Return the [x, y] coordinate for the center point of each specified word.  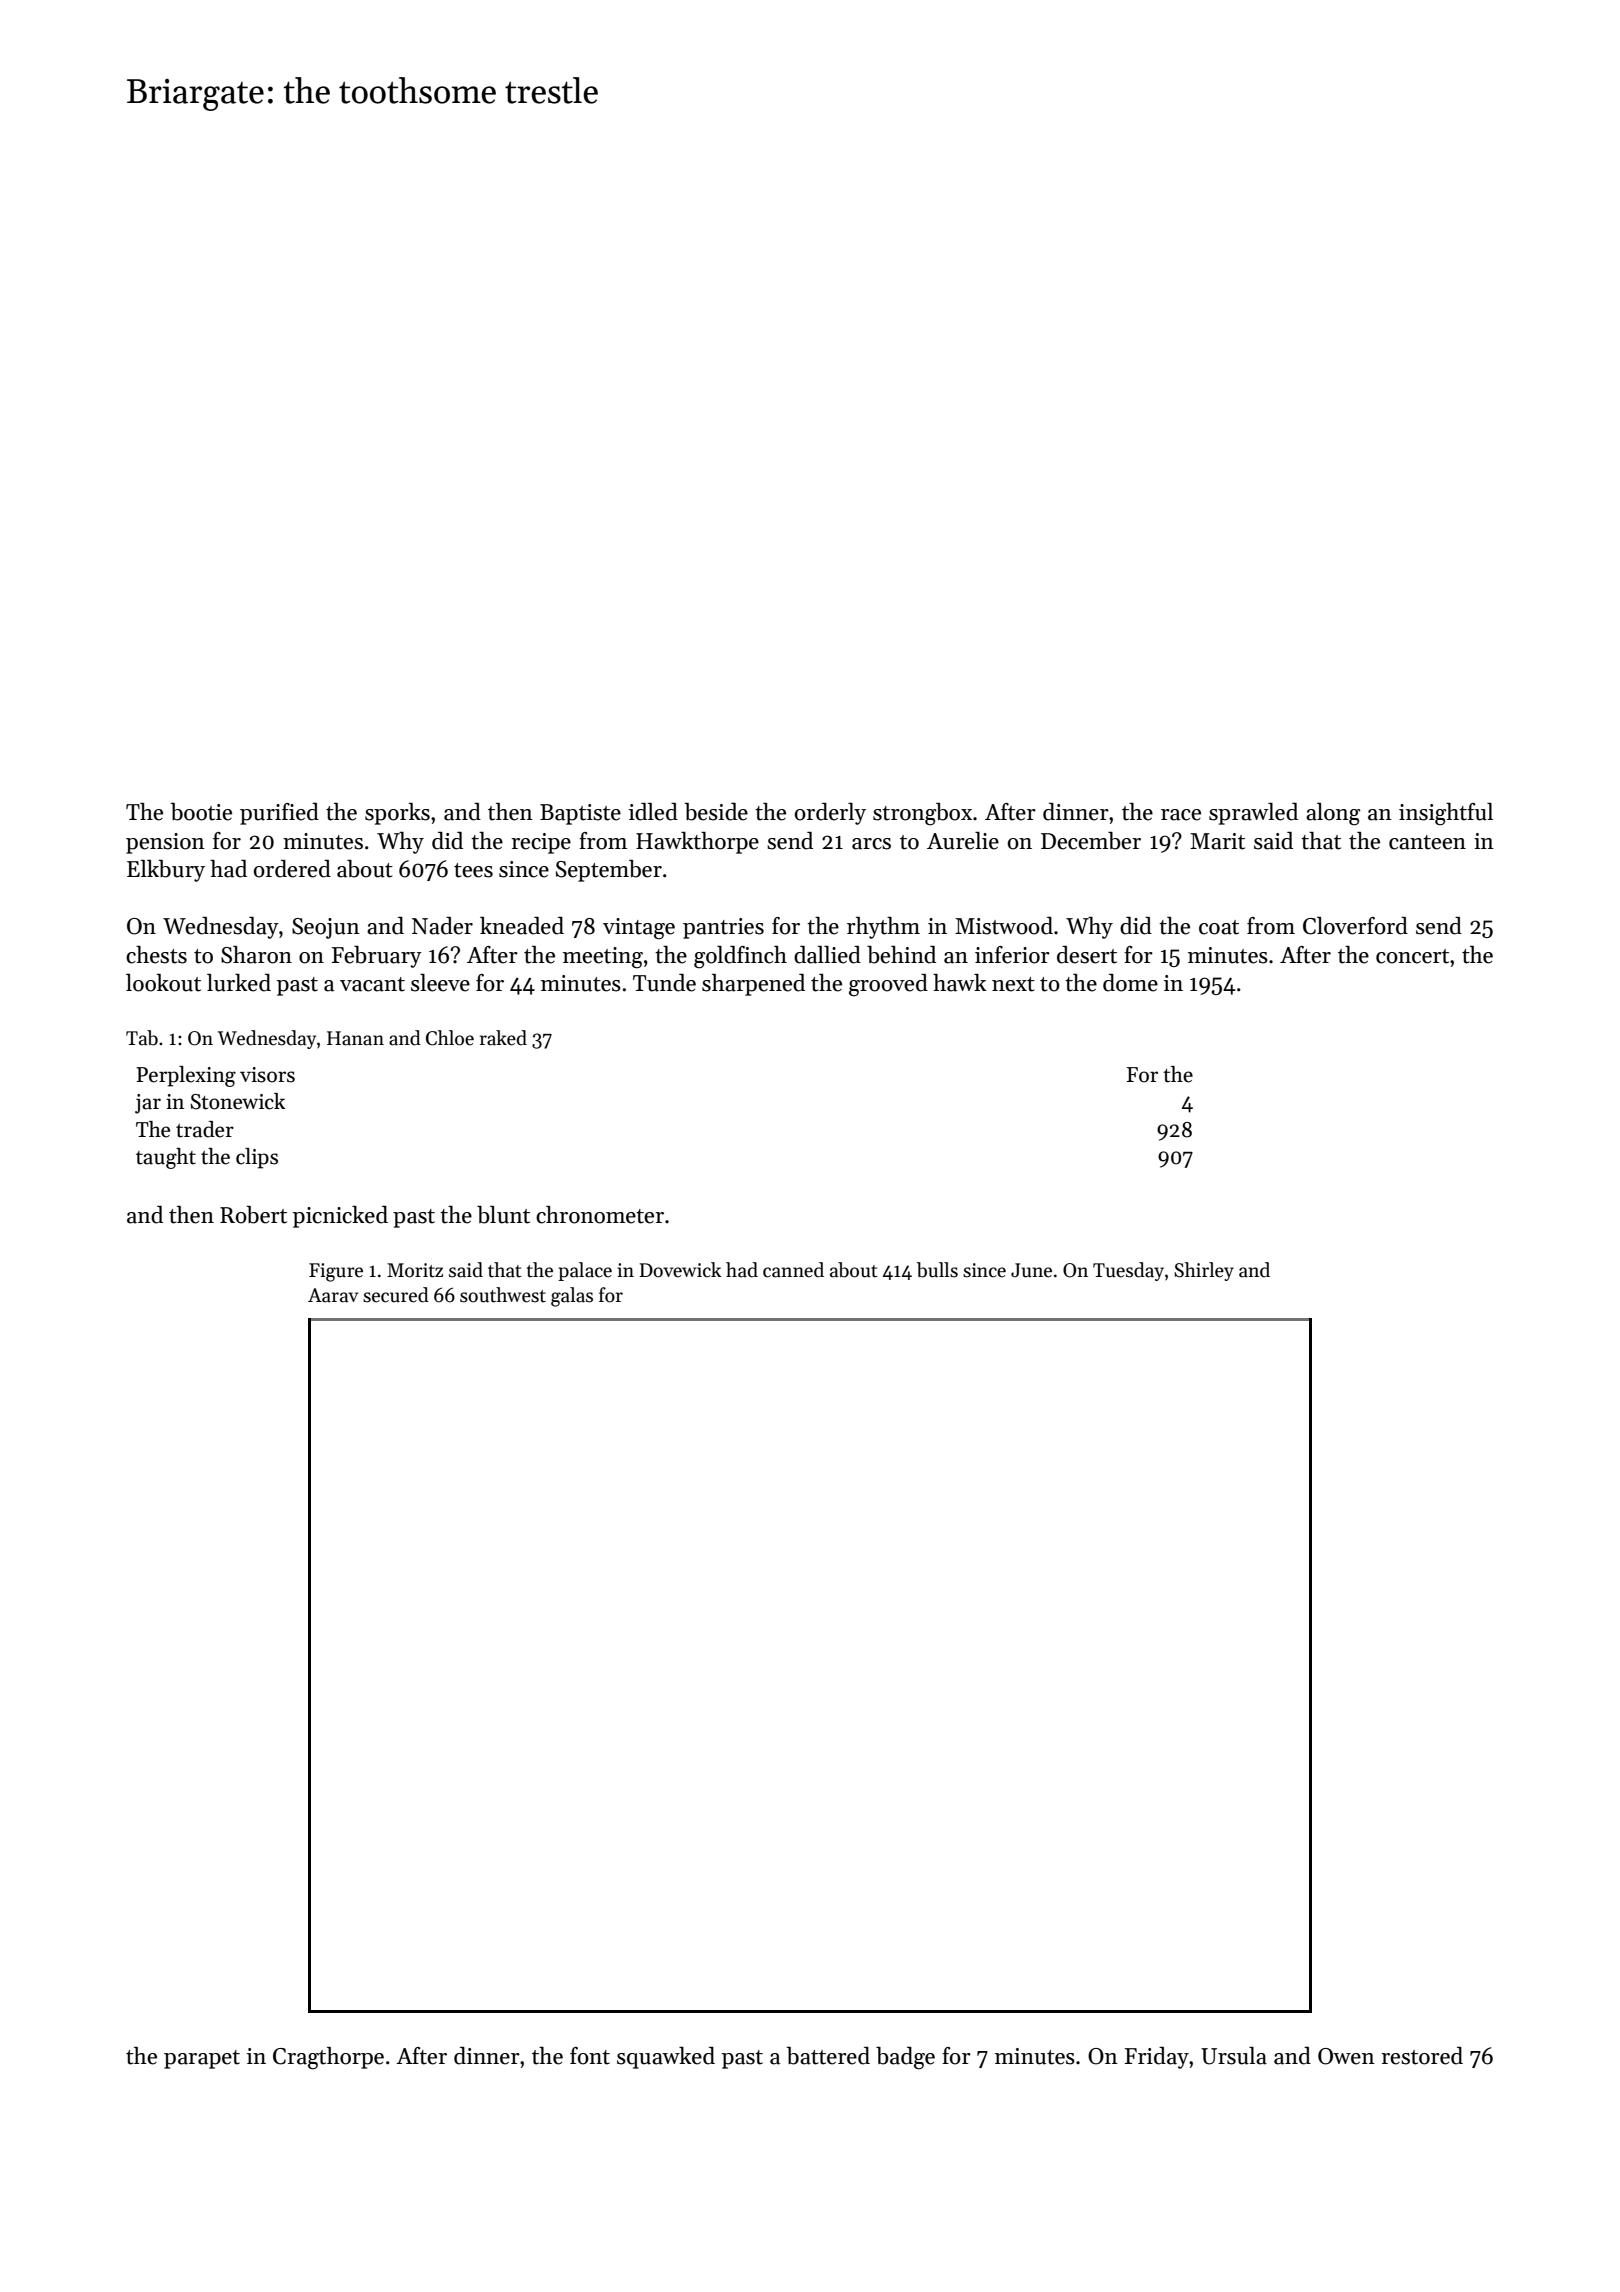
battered [828, 2056]
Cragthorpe [328, 2058]
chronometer [600, 1215]
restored [1422, 2056]
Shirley [1204, 1271]
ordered [292, 869]
